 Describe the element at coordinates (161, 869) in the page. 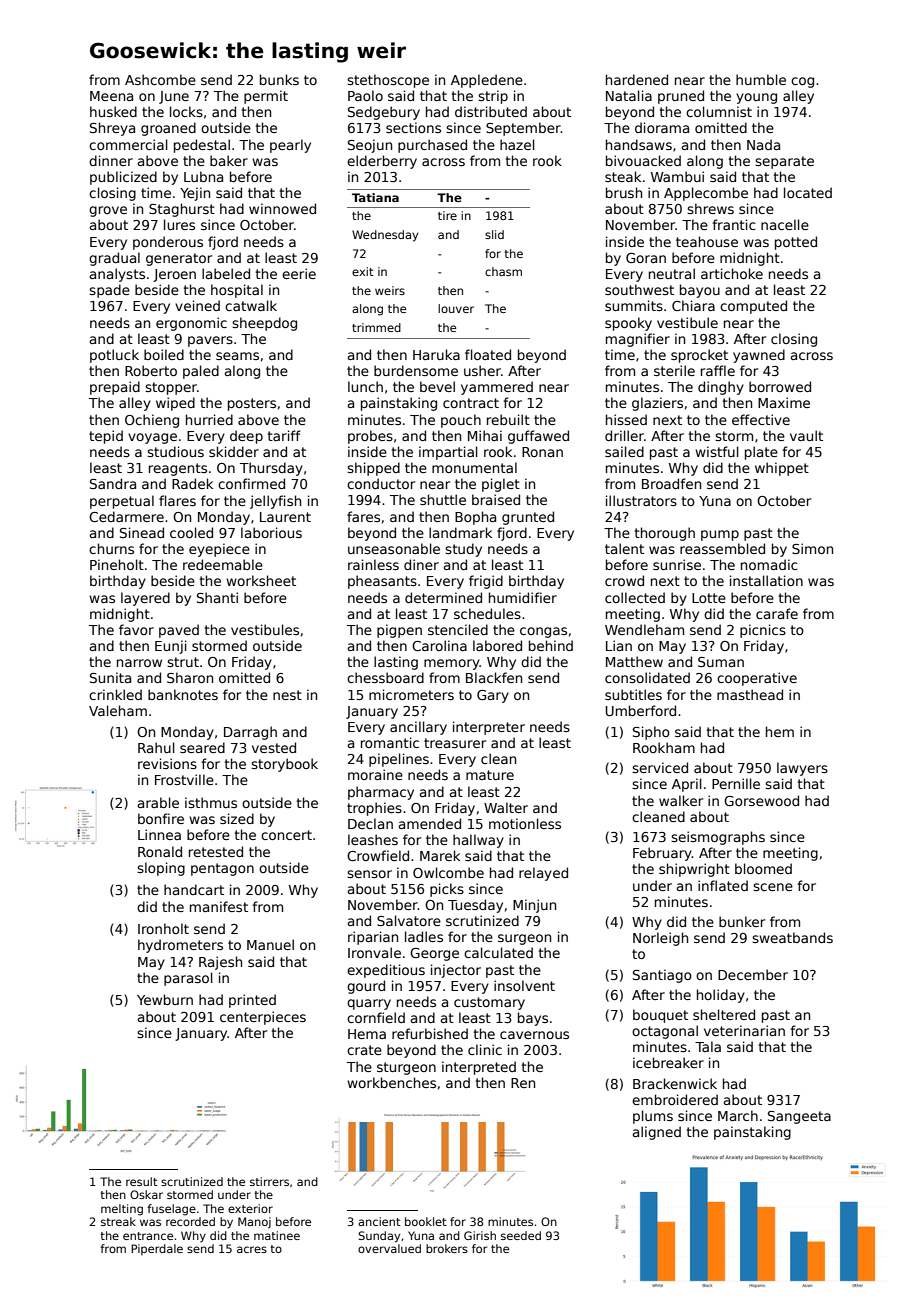

I see `sloping` at that location.
